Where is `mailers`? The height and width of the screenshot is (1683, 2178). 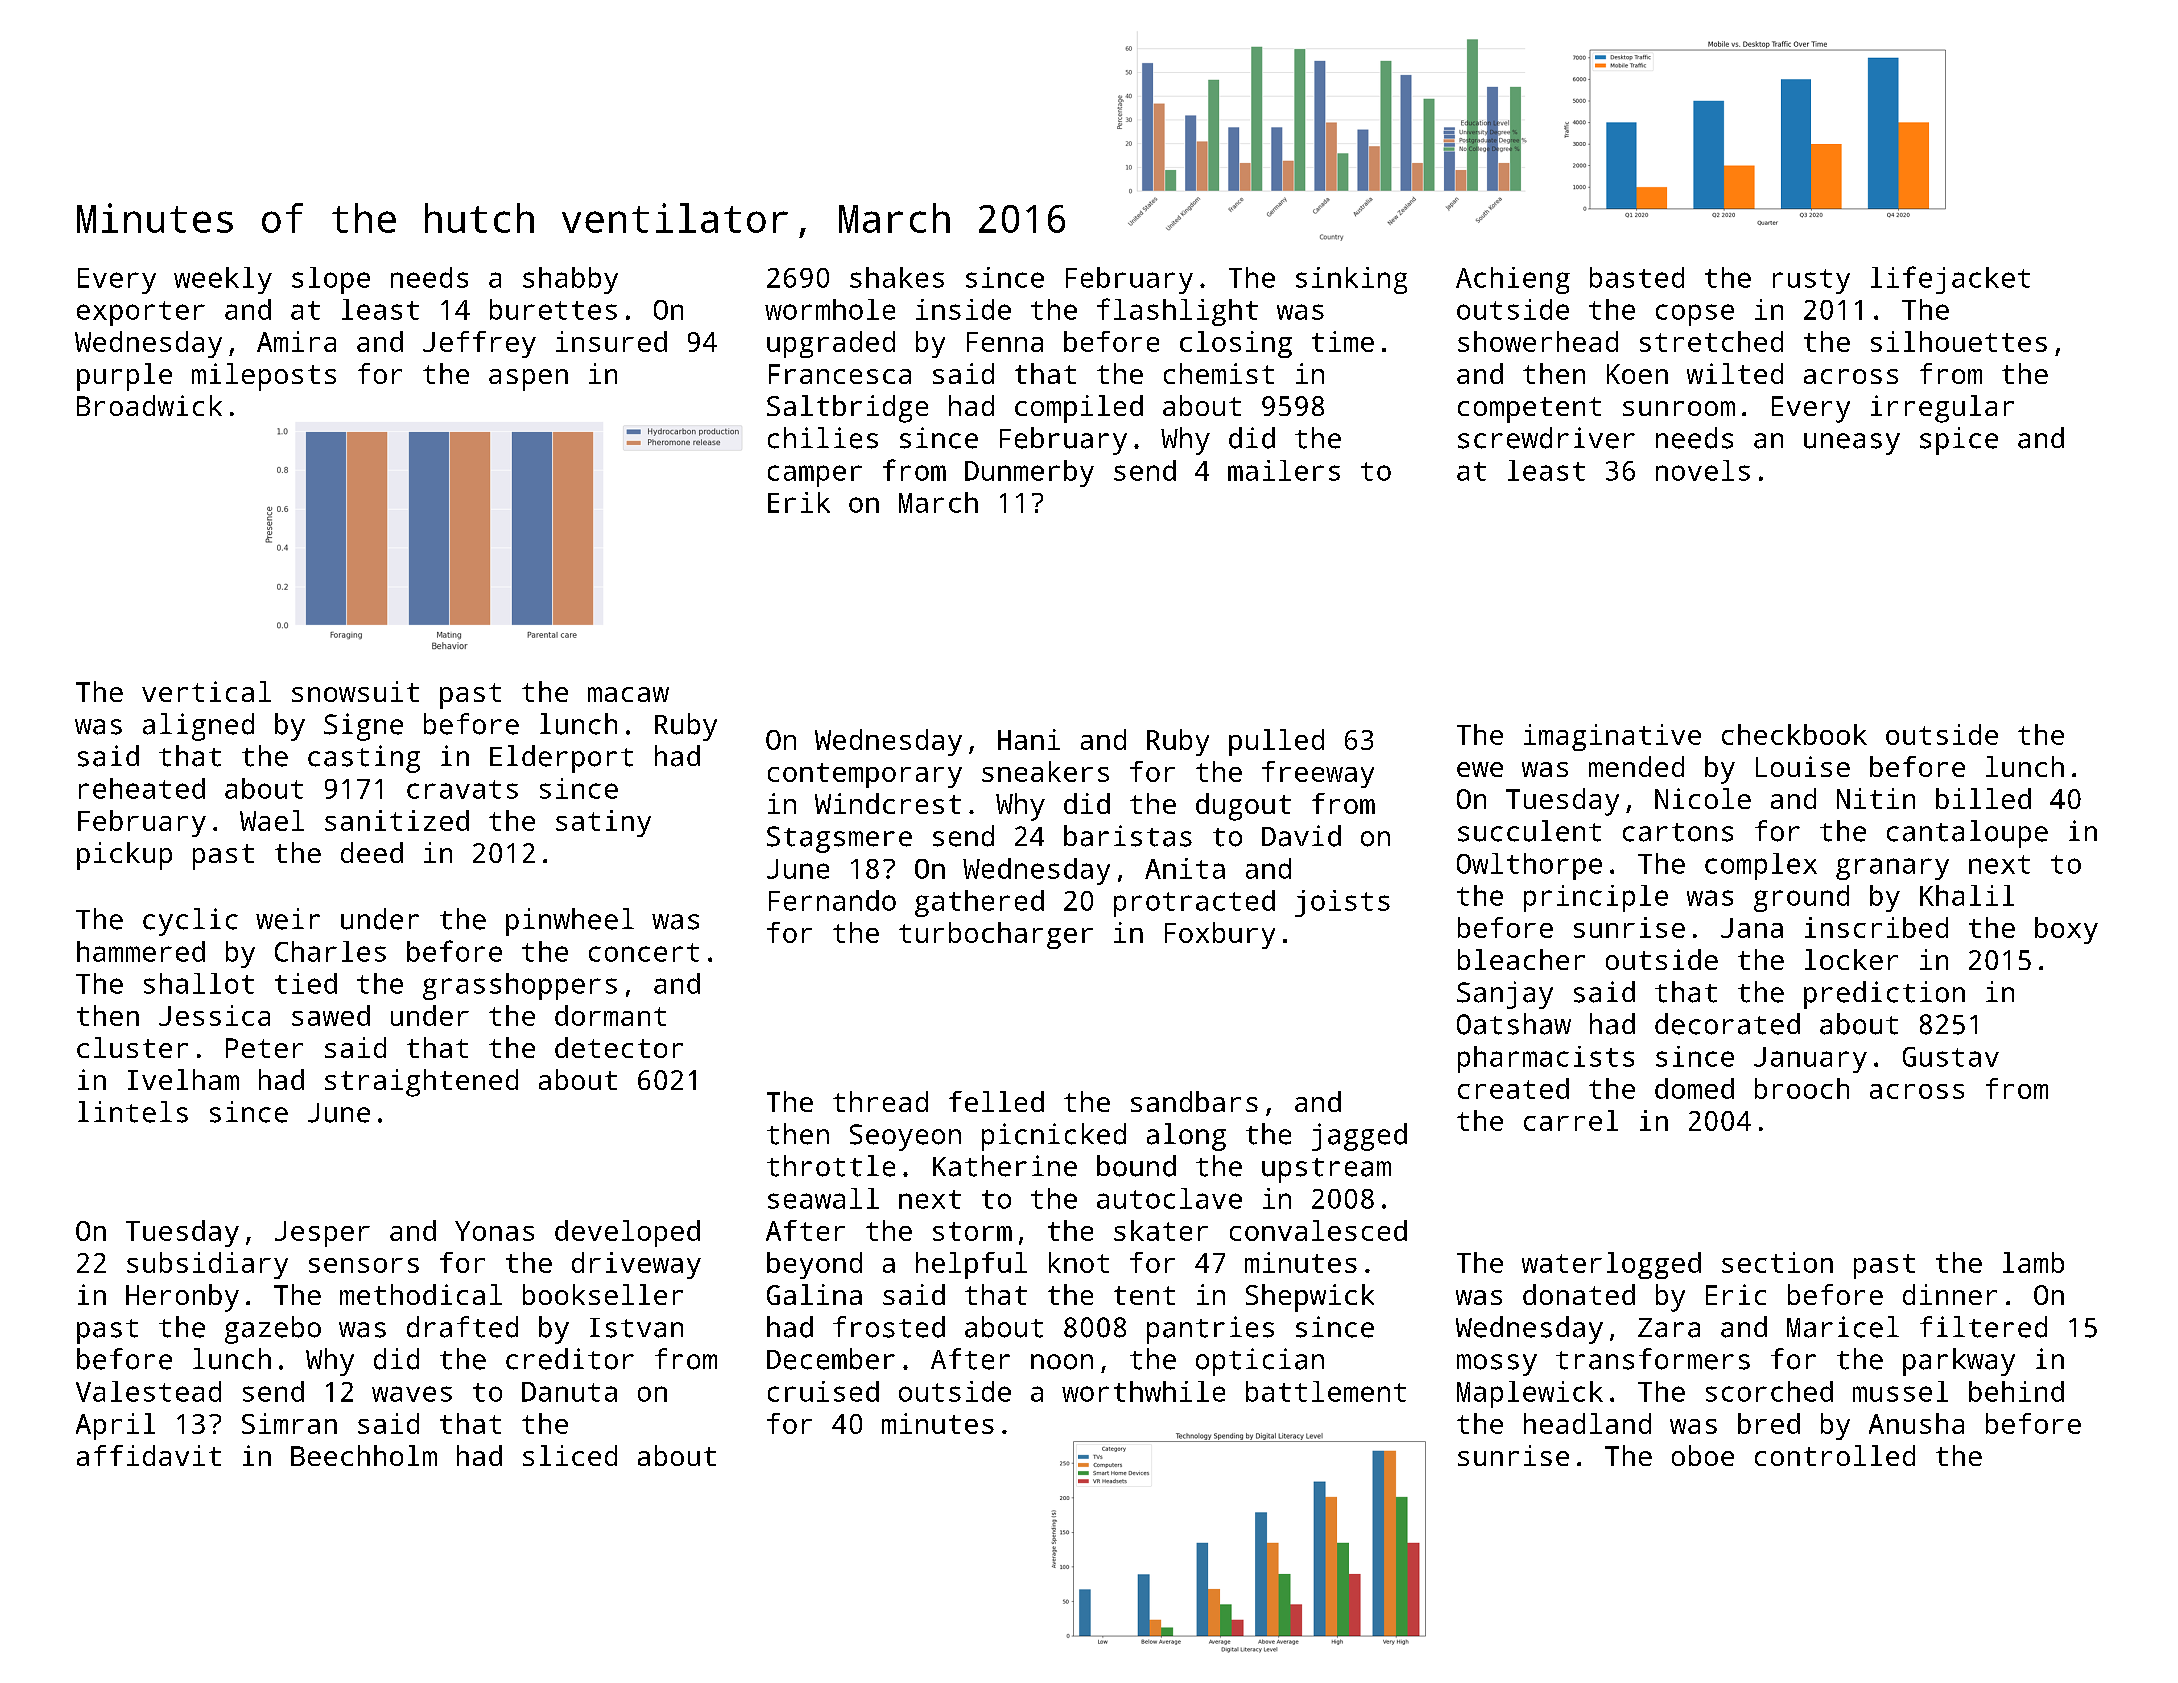
mailers is located at coordinates (1284, 470).
